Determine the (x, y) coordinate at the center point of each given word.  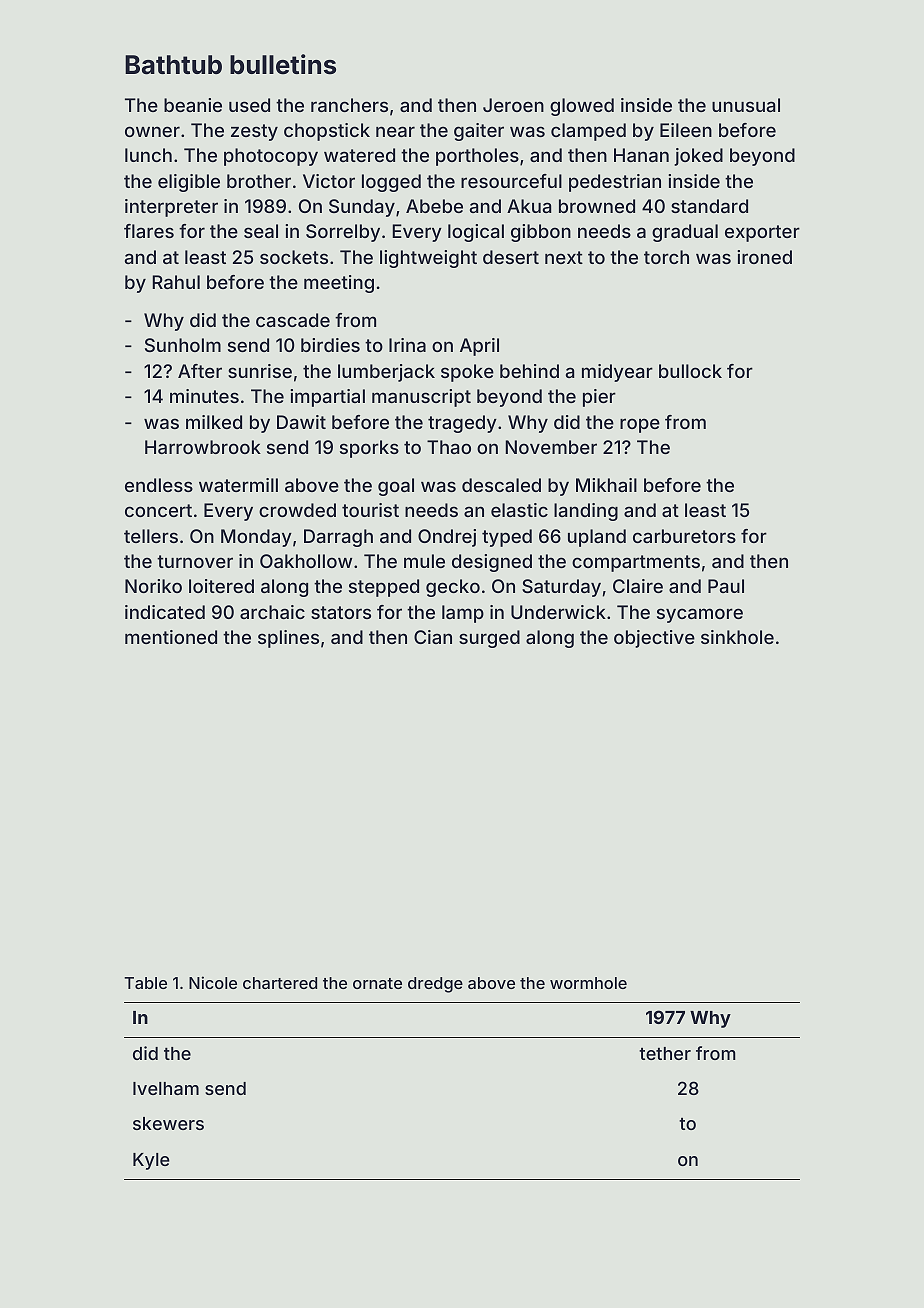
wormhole (588, 983)
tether (665, 1053)
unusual (746, 105)
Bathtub (173, 65)
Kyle (151, 1161)
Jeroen (513, 105)
